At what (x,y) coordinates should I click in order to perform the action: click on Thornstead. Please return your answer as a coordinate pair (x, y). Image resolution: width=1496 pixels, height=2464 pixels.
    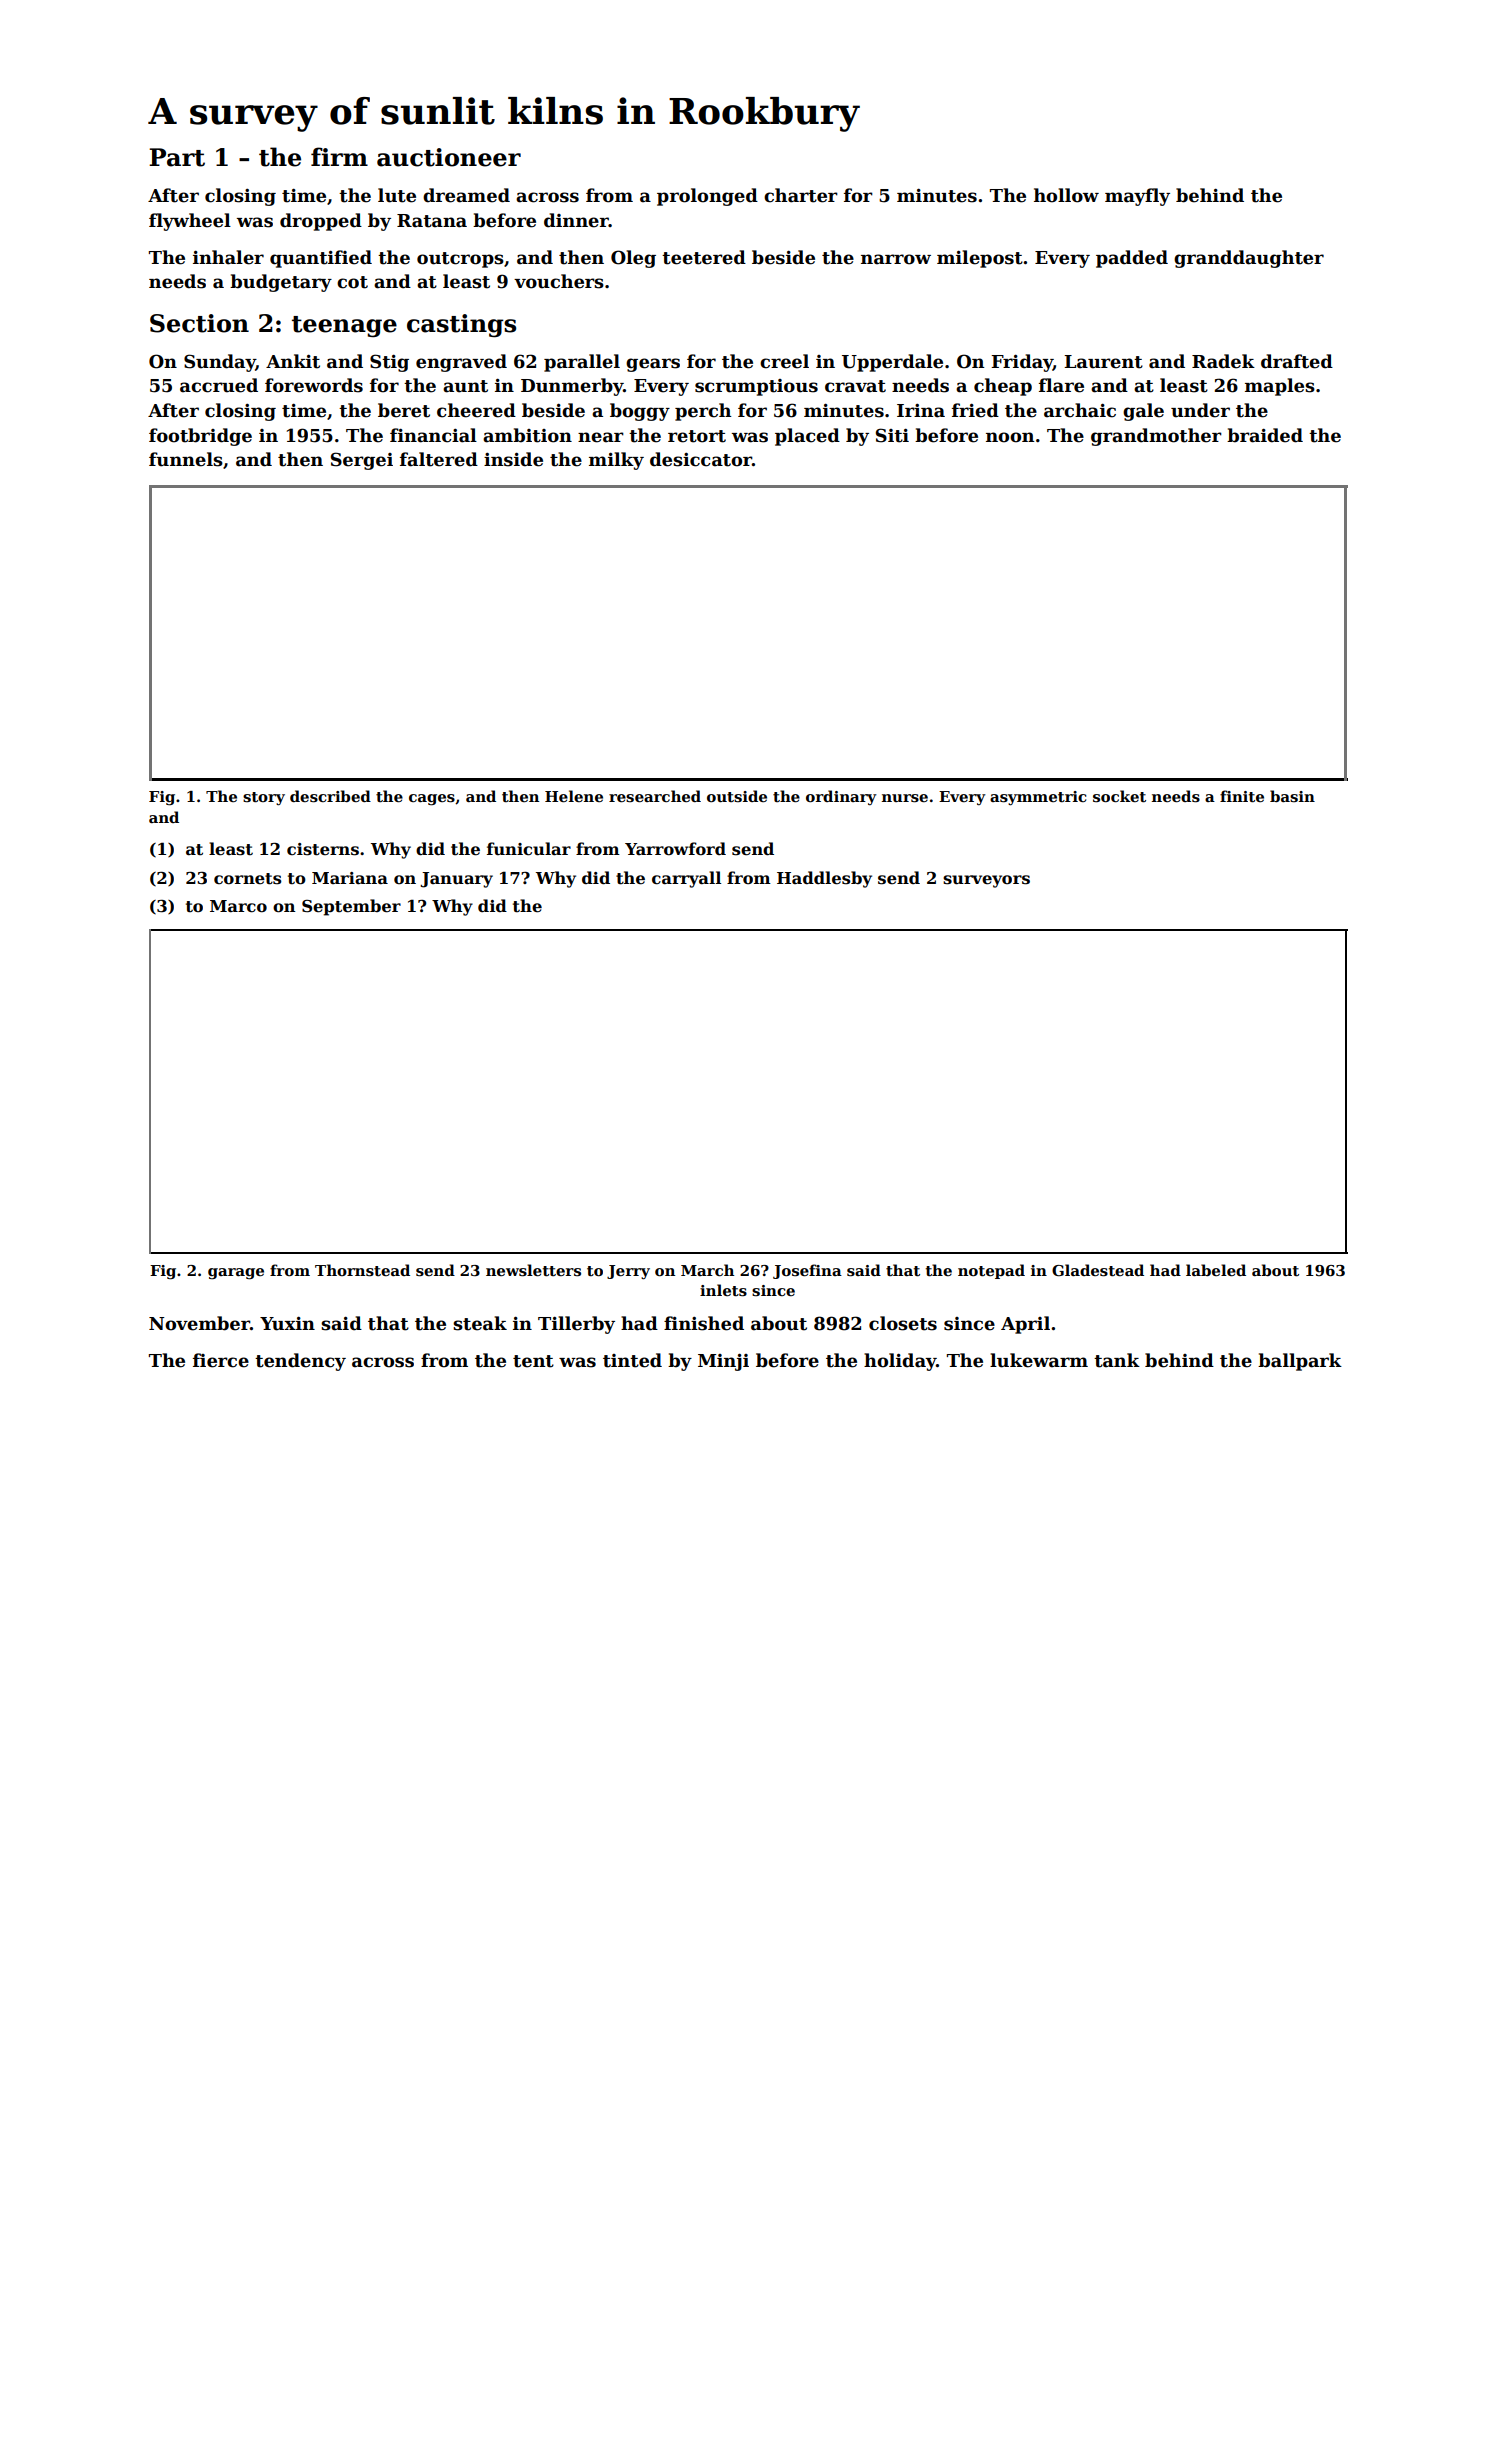
    Looking at the image, I should click on (362, 1270).
